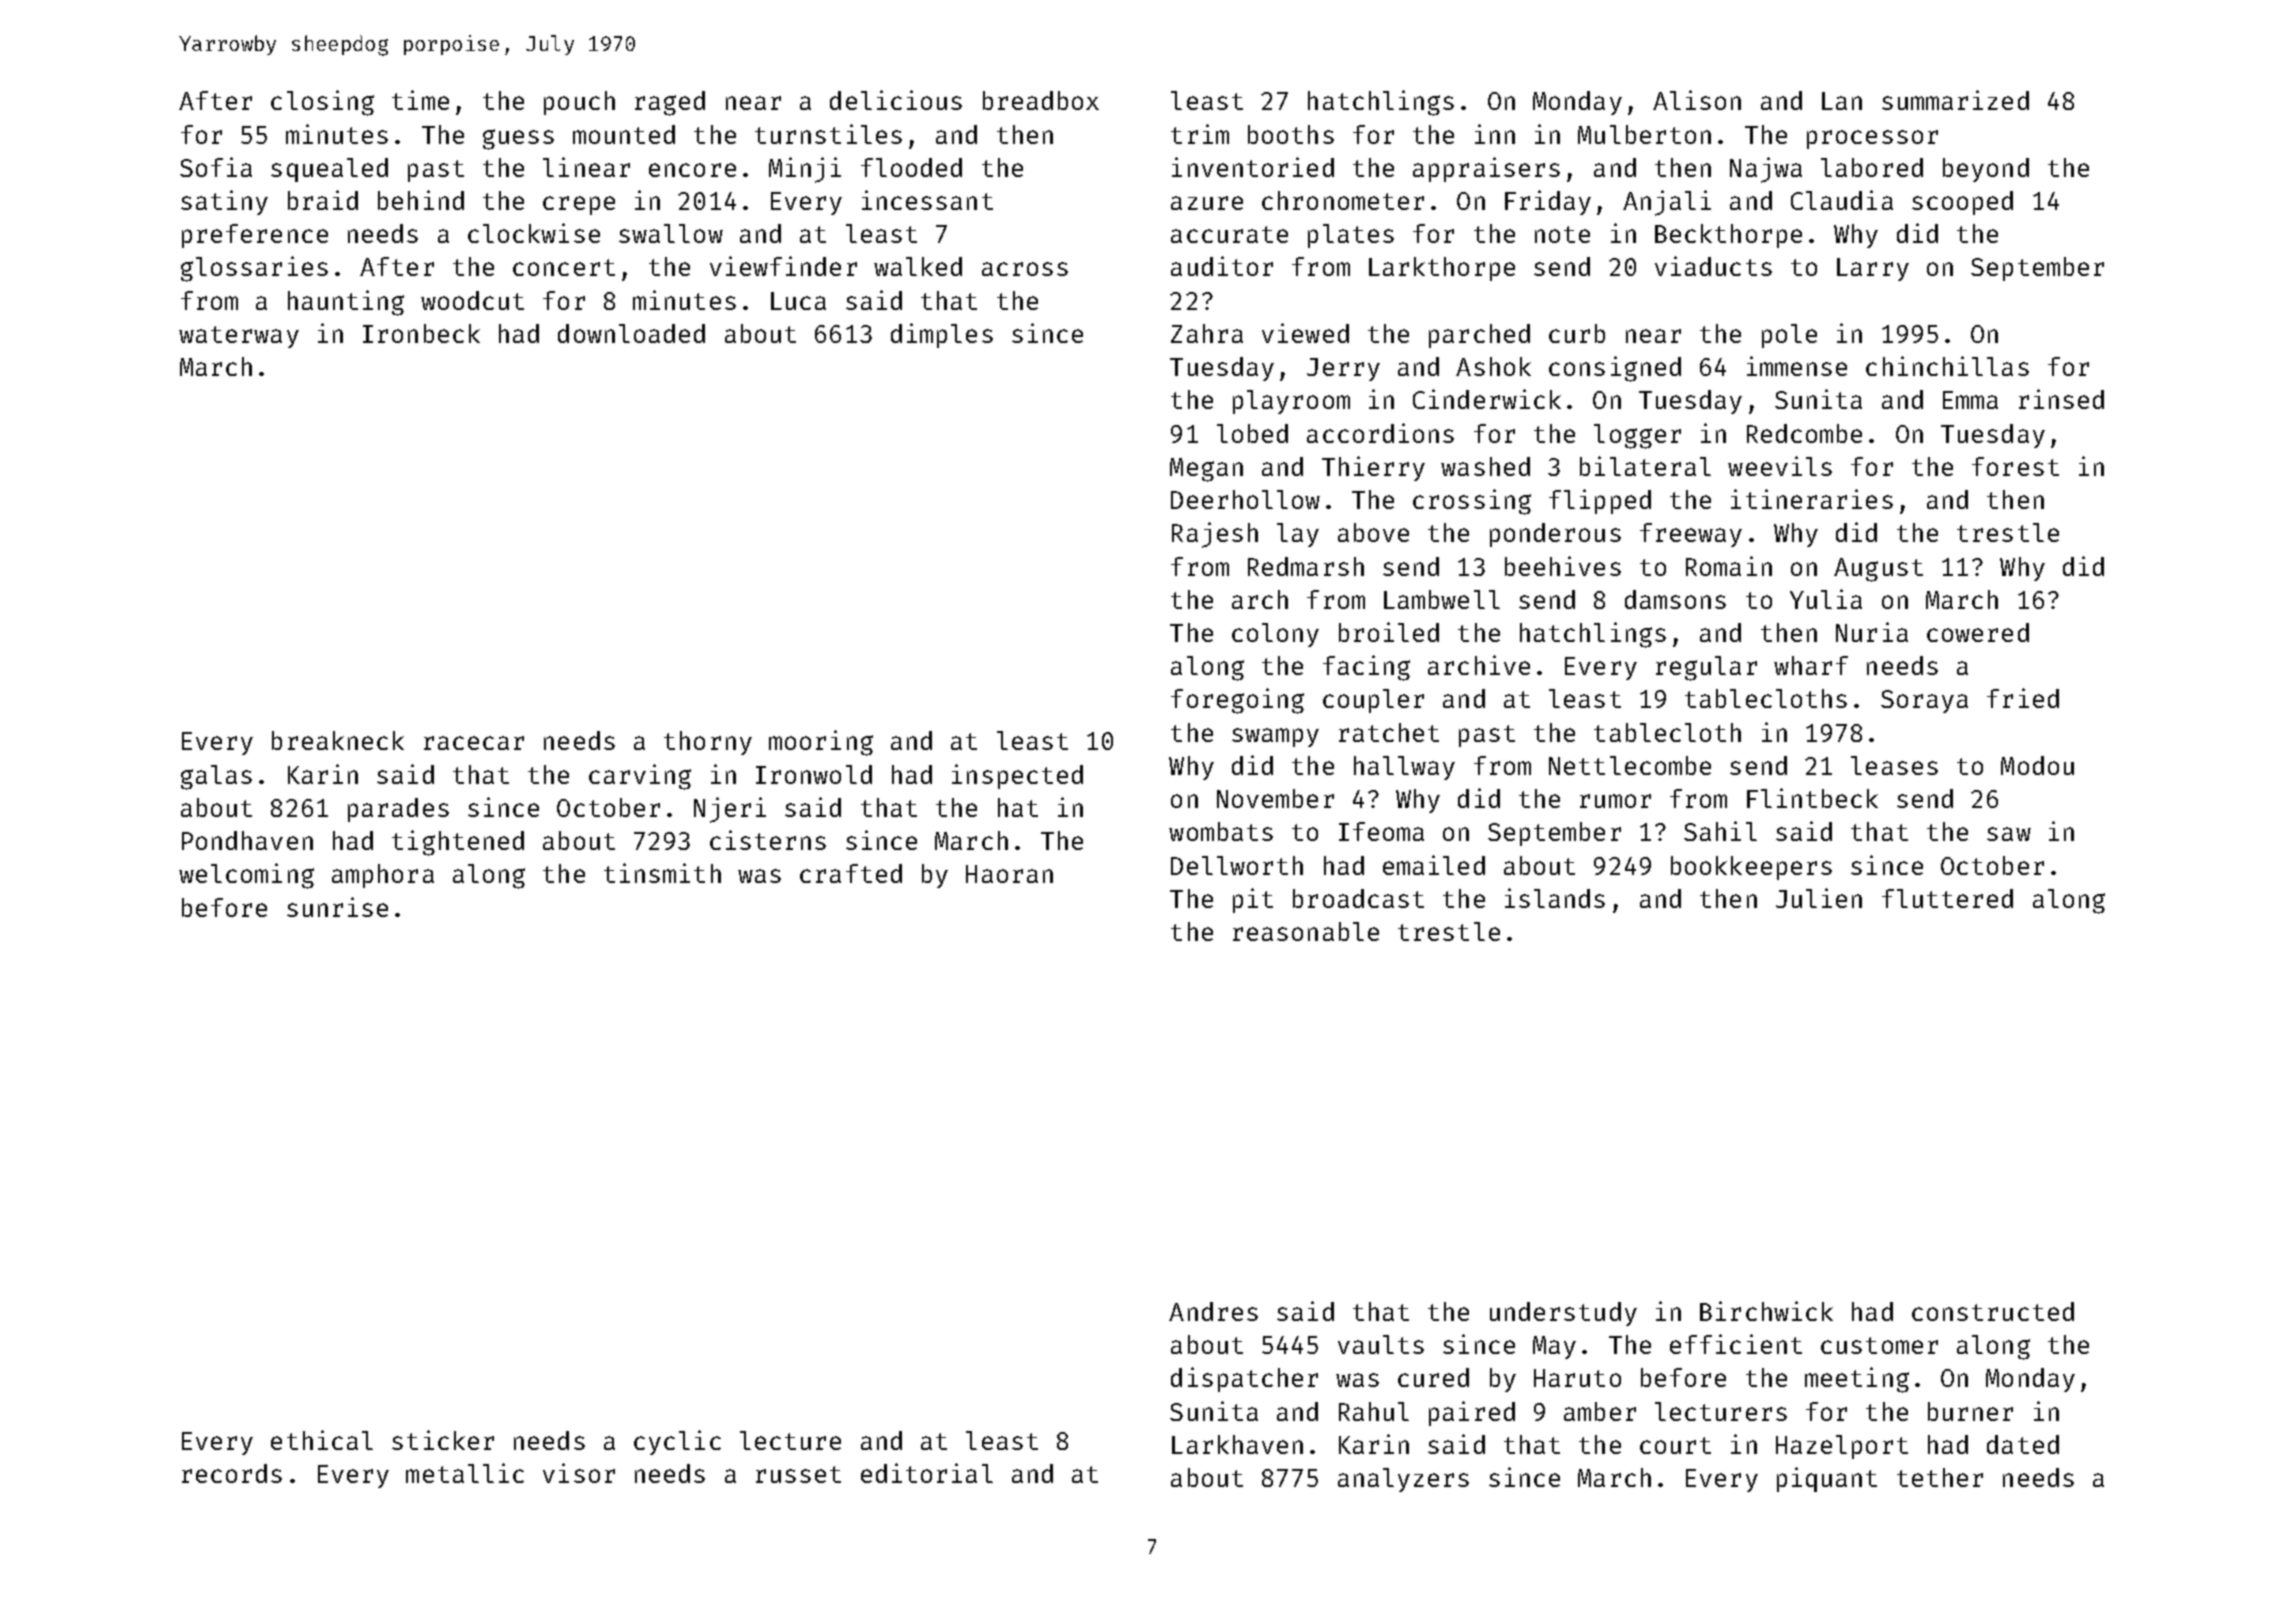  I want to click on galas, so click(216, 777).
